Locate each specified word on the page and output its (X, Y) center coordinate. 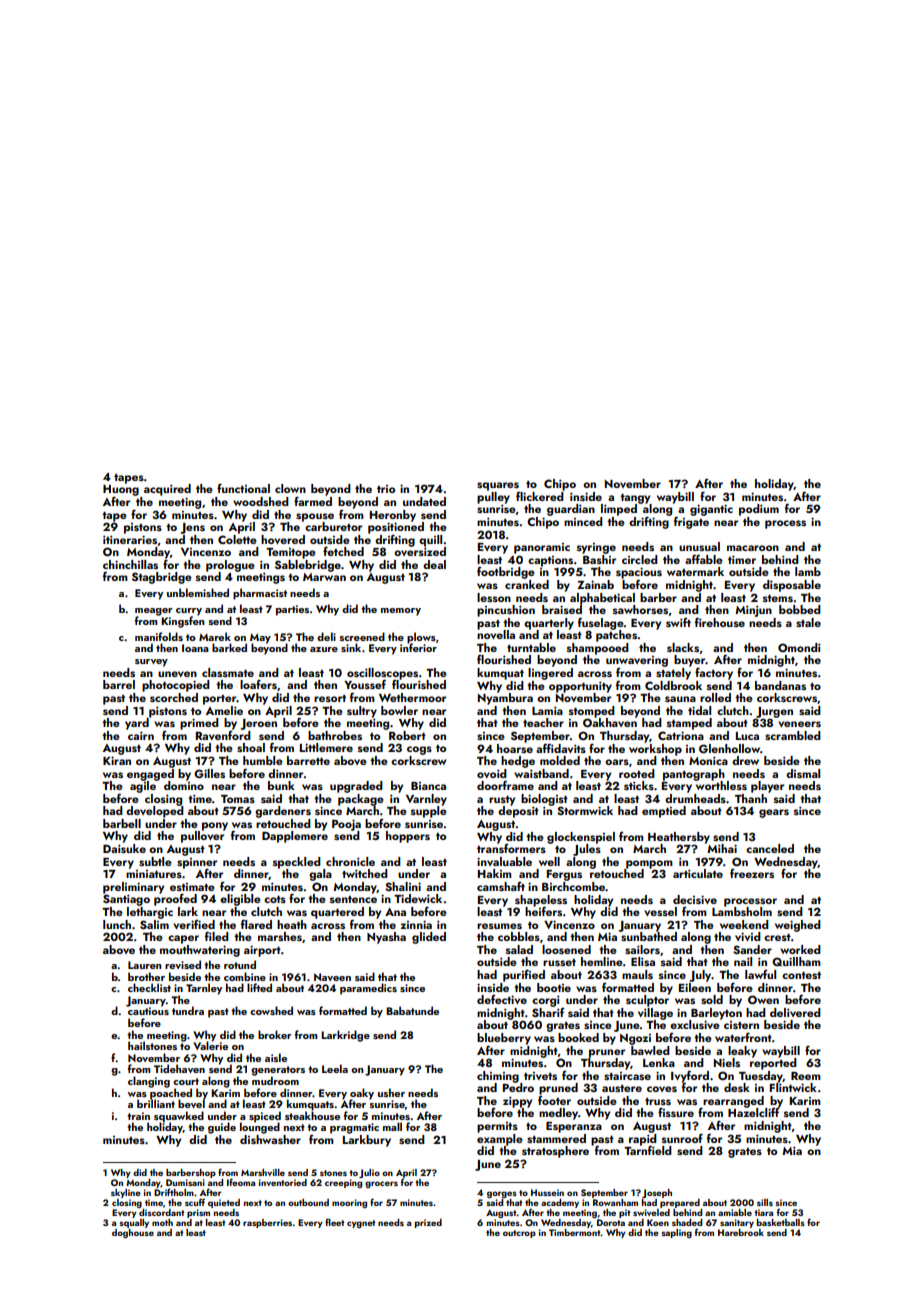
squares (498, 486)
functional (243, 488)
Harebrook (741, 1232)
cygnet (361, 1224)
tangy (635, 499)
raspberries (267, 1223)
